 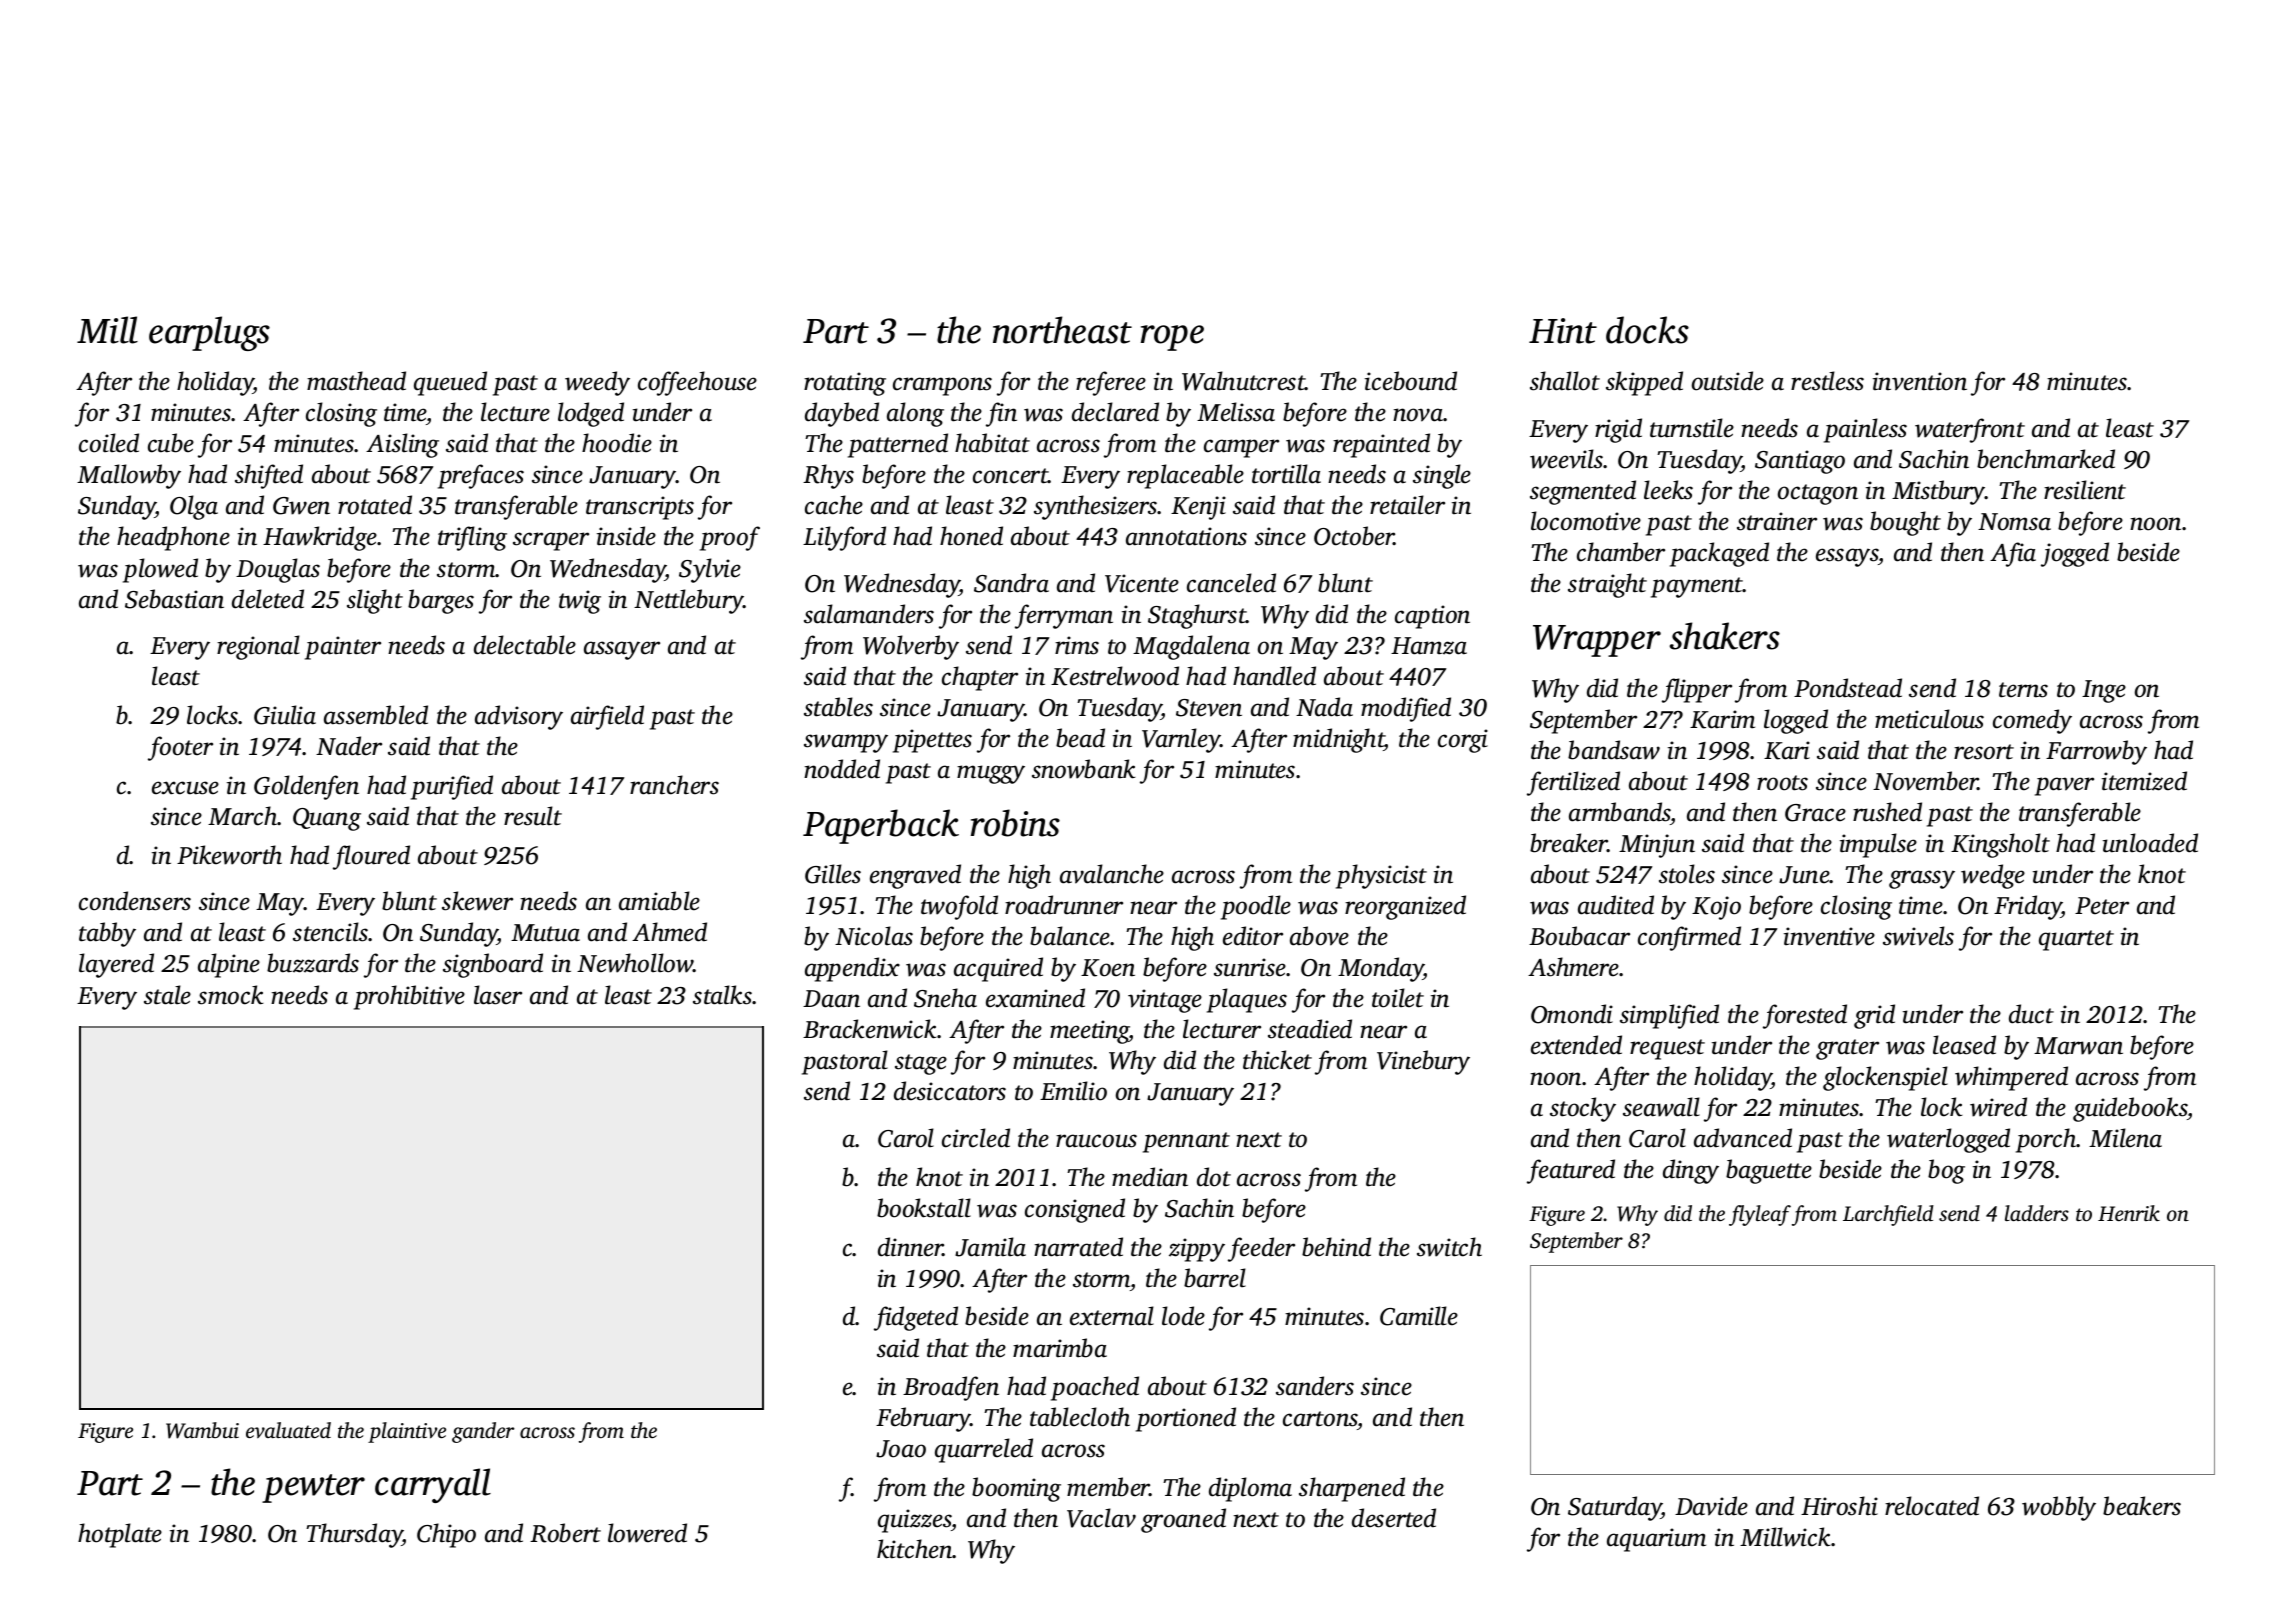 What do you see at coordinates (167, 995) in the page?
I see `stale` at bounding box center [167, 995].
